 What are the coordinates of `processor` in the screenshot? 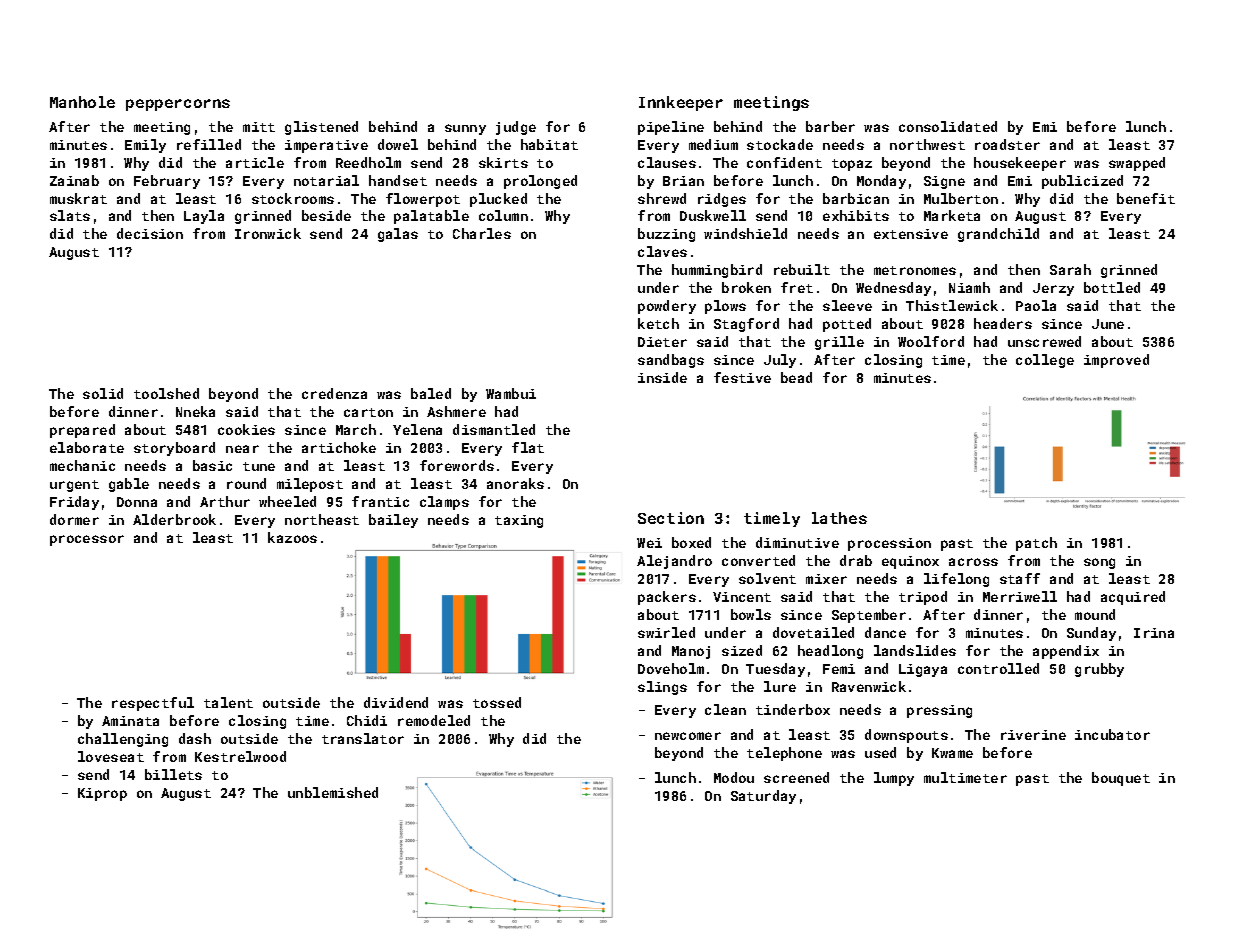 It's located at (87, 540).
